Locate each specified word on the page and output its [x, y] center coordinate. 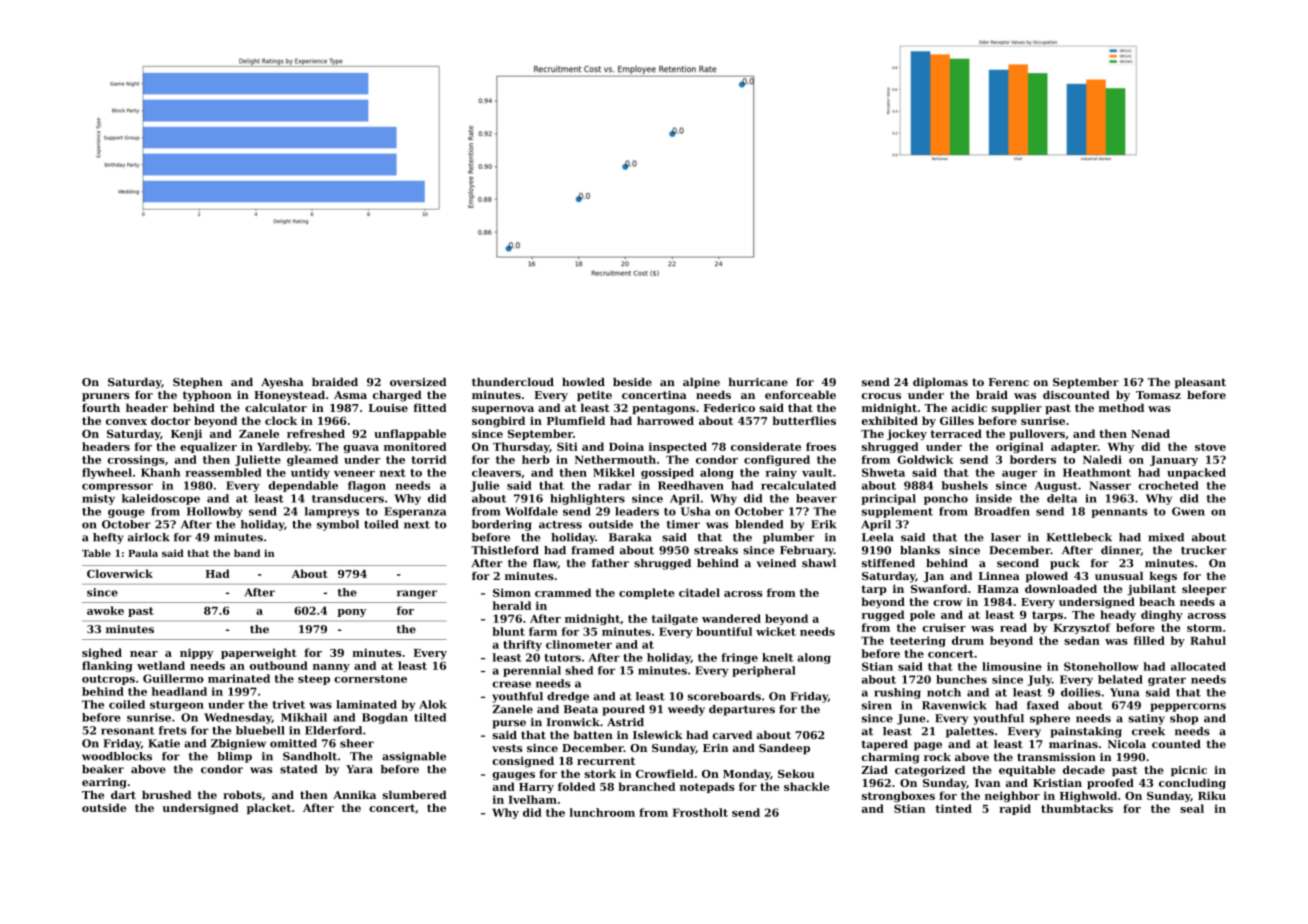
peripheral [763, 671]
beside [632, 382]
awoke [105, 610]
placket [269, 808]
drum [968, 640]
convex [126, 422]
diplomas [940, 383]
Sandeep [784, 749]
